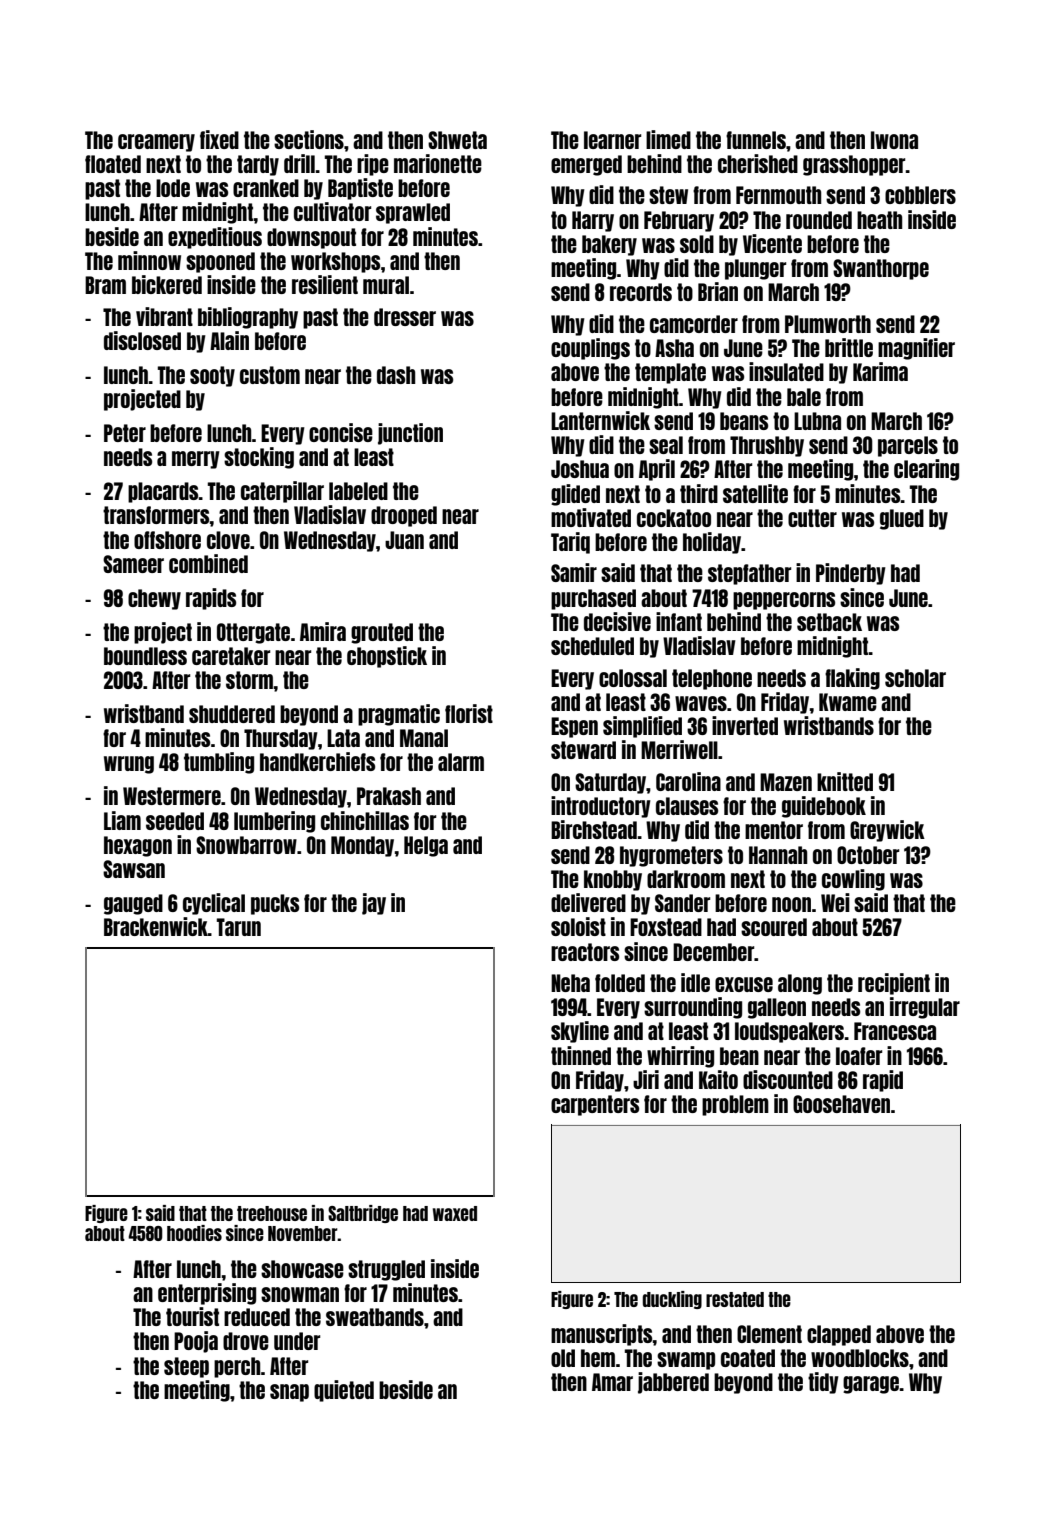 This screenshot has height=1514, width=1046. What do you see at coordinates (194, 1233) in the screenshot?
I see `hoodies` at bounding box center [194, 1233].
